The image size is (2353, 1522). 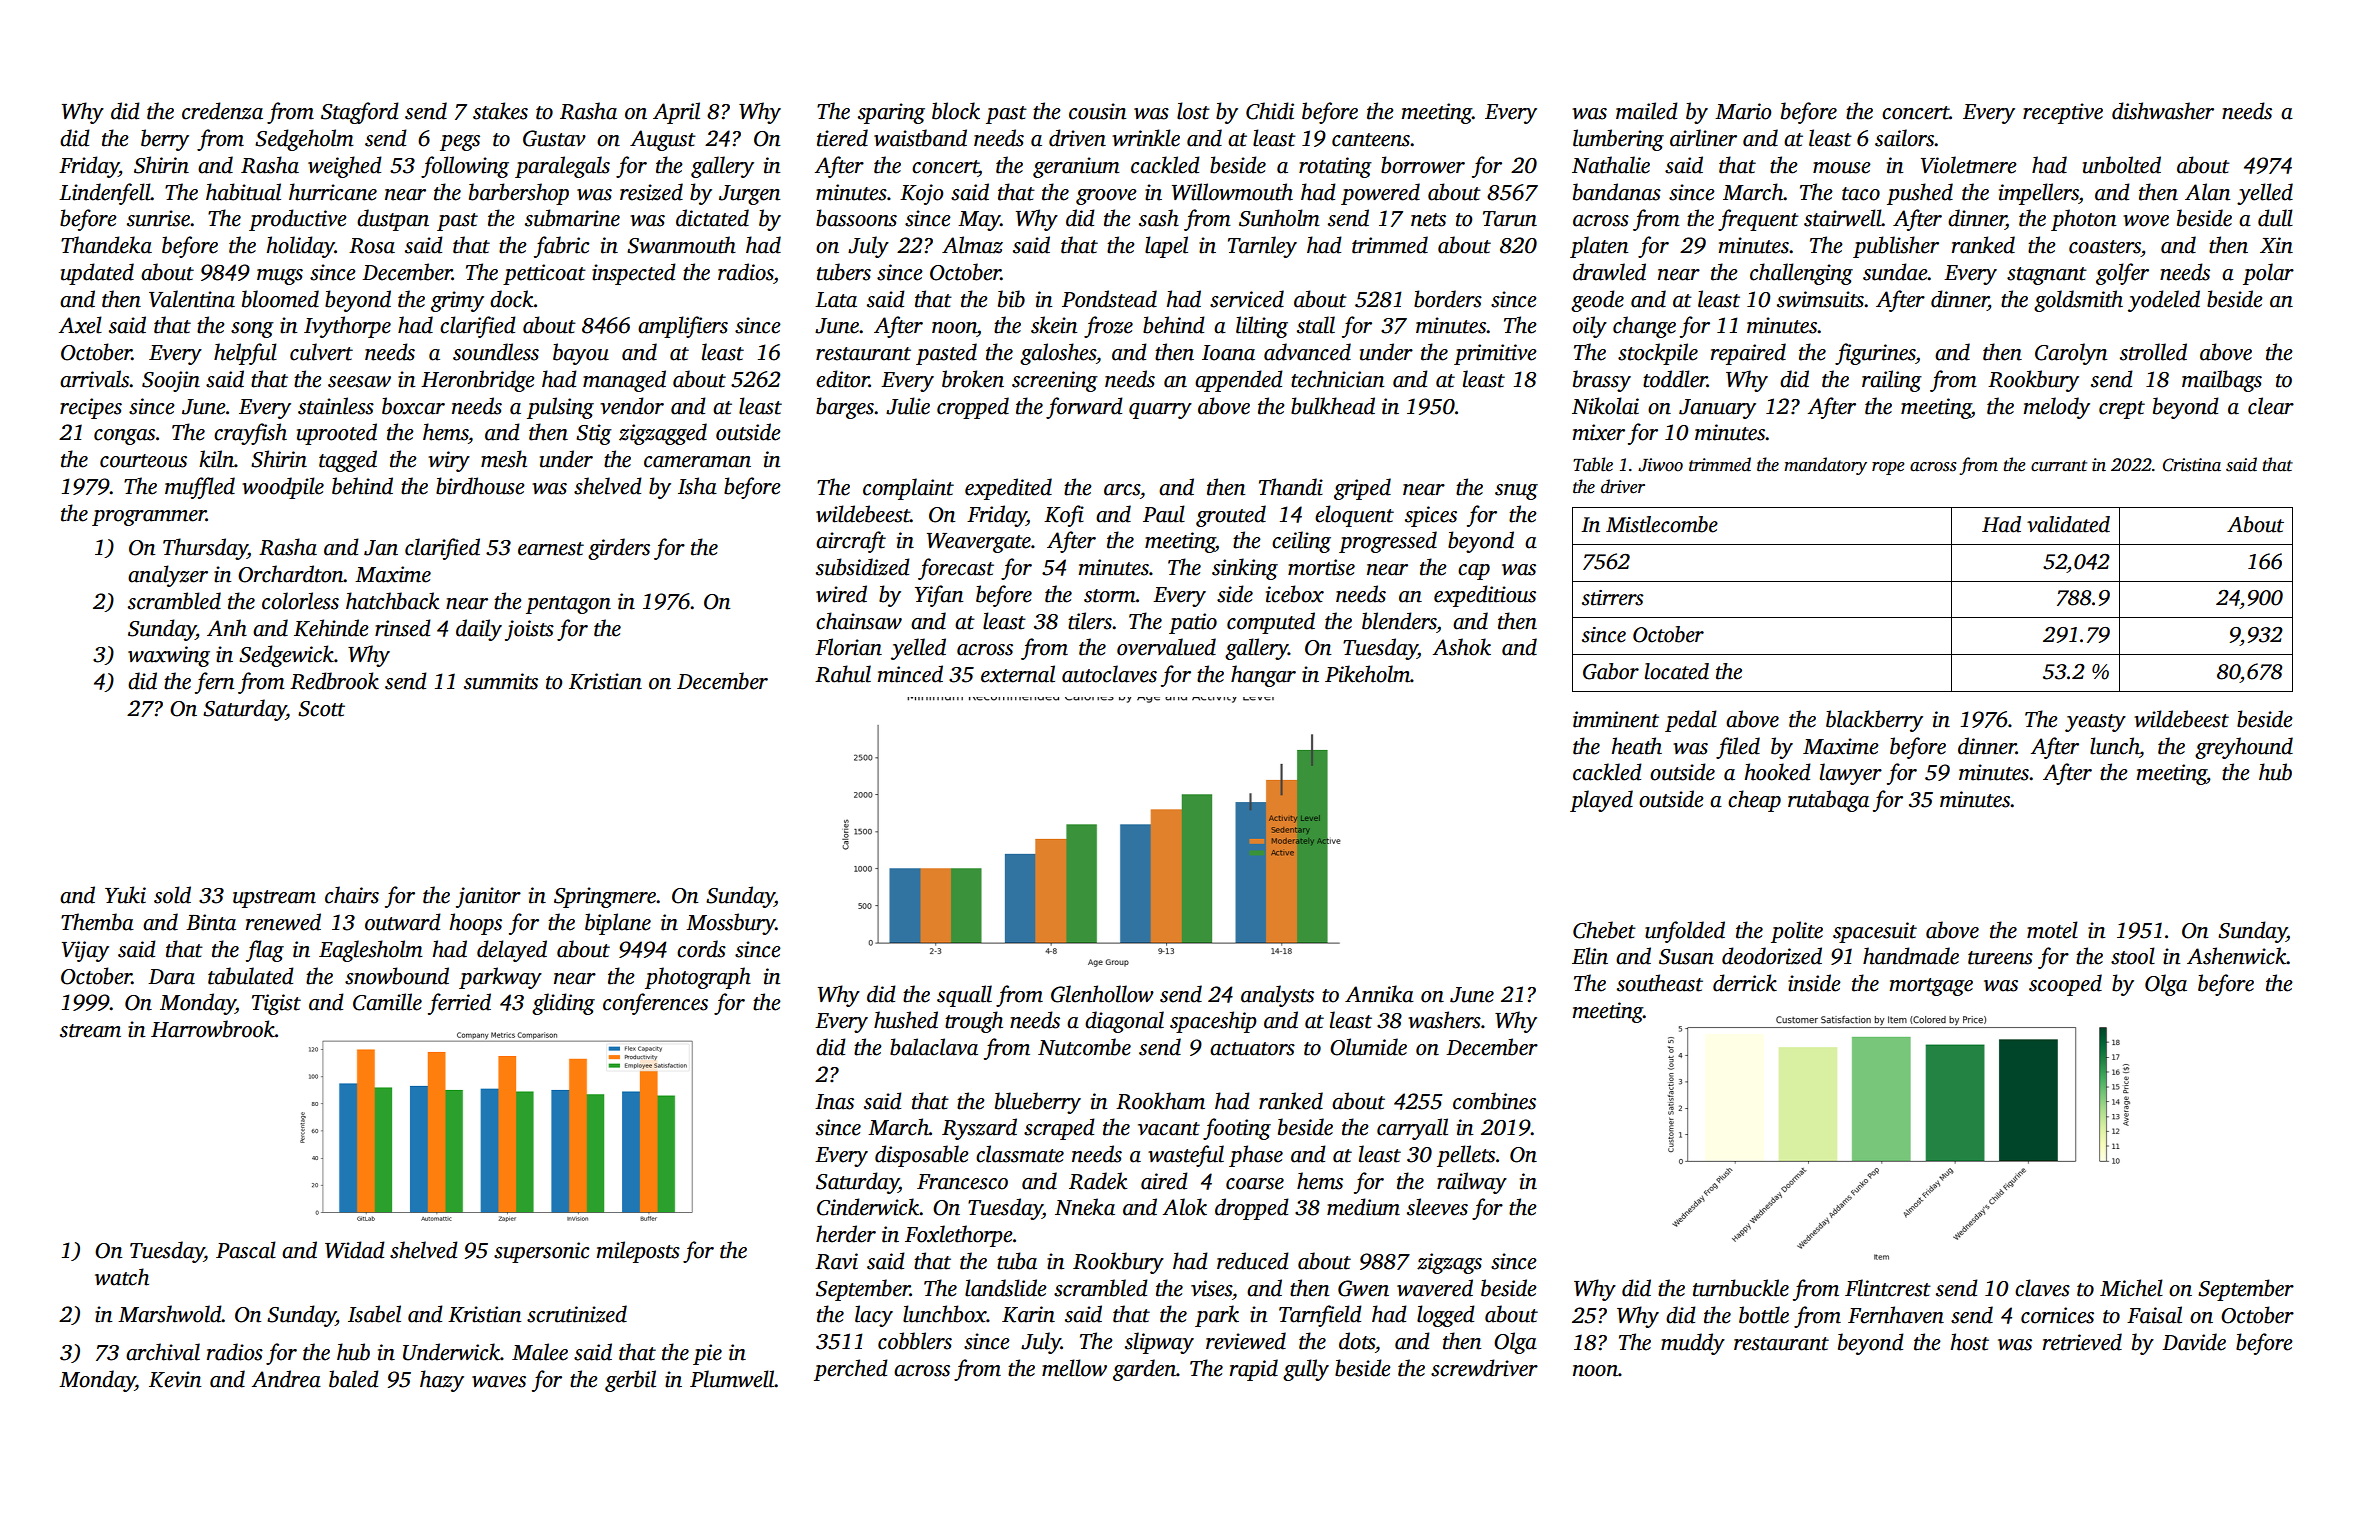 What do you see at coordinates (1494, 1101) in the page?
I see `combines` at bounding box center [1494, 1101].
